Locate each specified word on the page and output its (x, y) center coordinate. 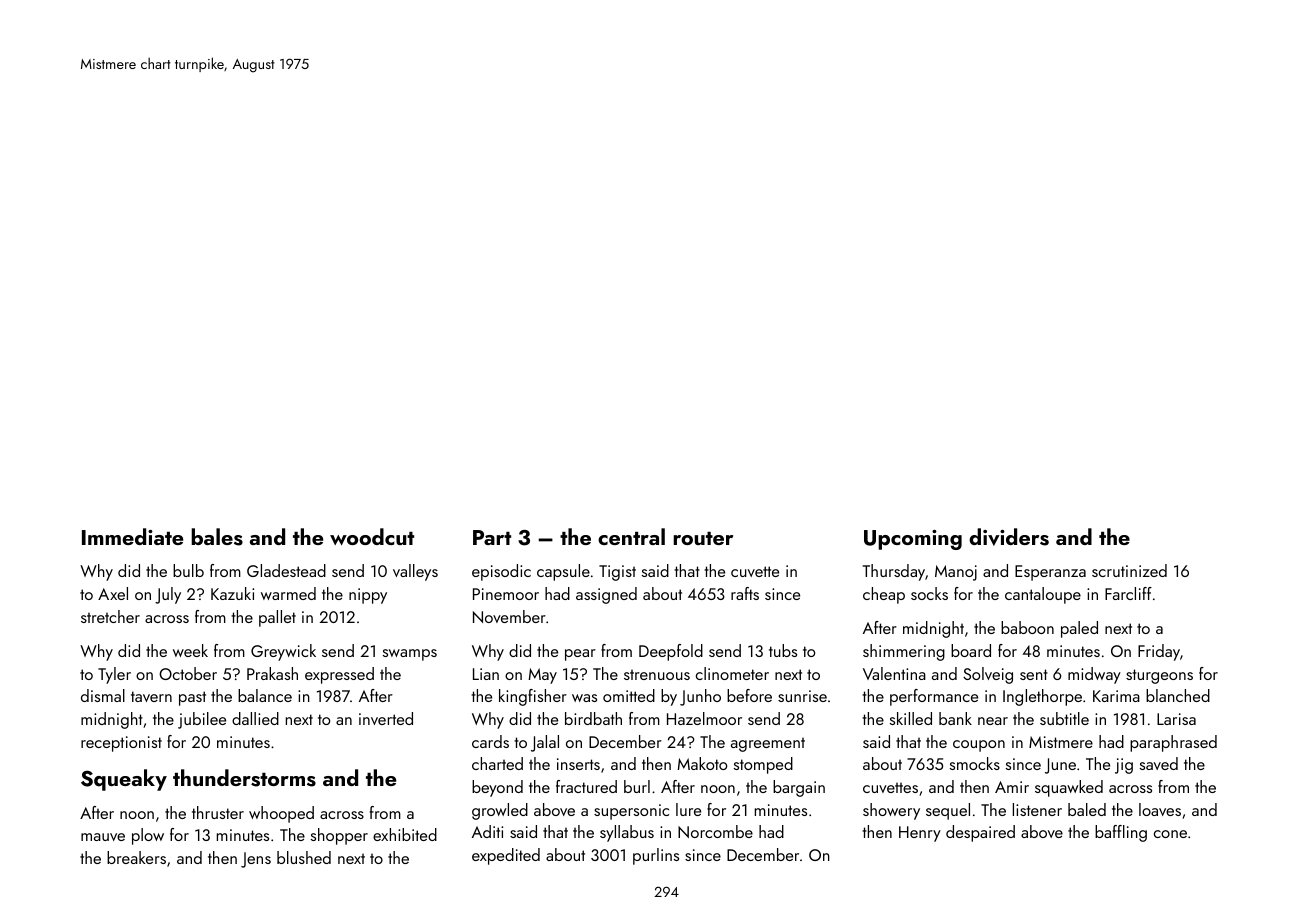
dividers (1009, 537)
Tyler (114, 675)
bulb (188, 570)
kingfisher (533, 697)
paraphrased (1173, 743)
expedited (506, 856)
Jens (256, 860)
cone (1170, 834)
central (631, 536)
